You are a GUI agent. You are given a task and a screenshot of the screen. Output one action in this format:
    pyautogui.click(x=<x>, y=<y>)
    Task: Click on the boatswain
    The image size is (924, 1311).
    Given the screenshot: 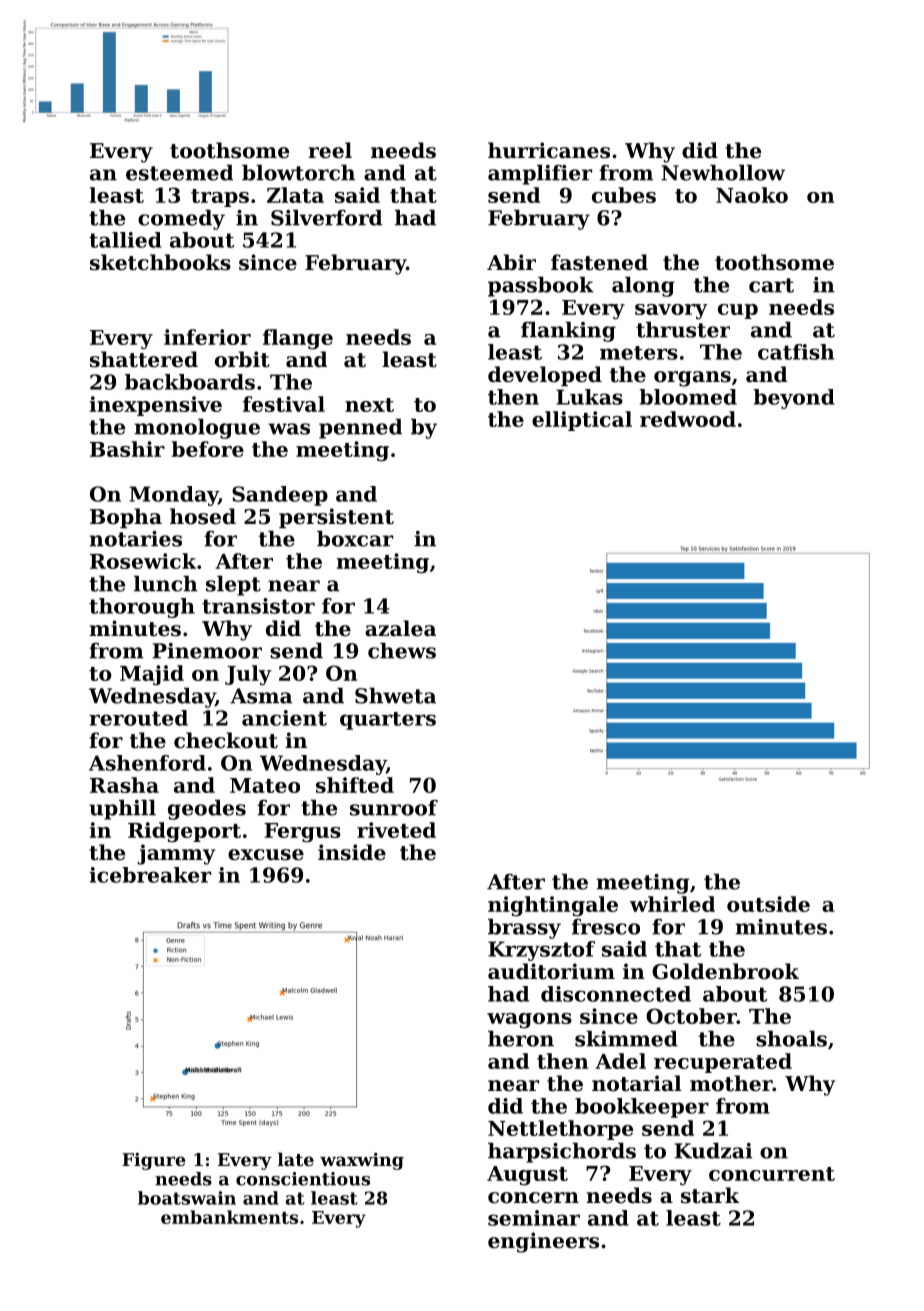 What is the action you would take?
    pyautogui.click(x=187, y=1198)
